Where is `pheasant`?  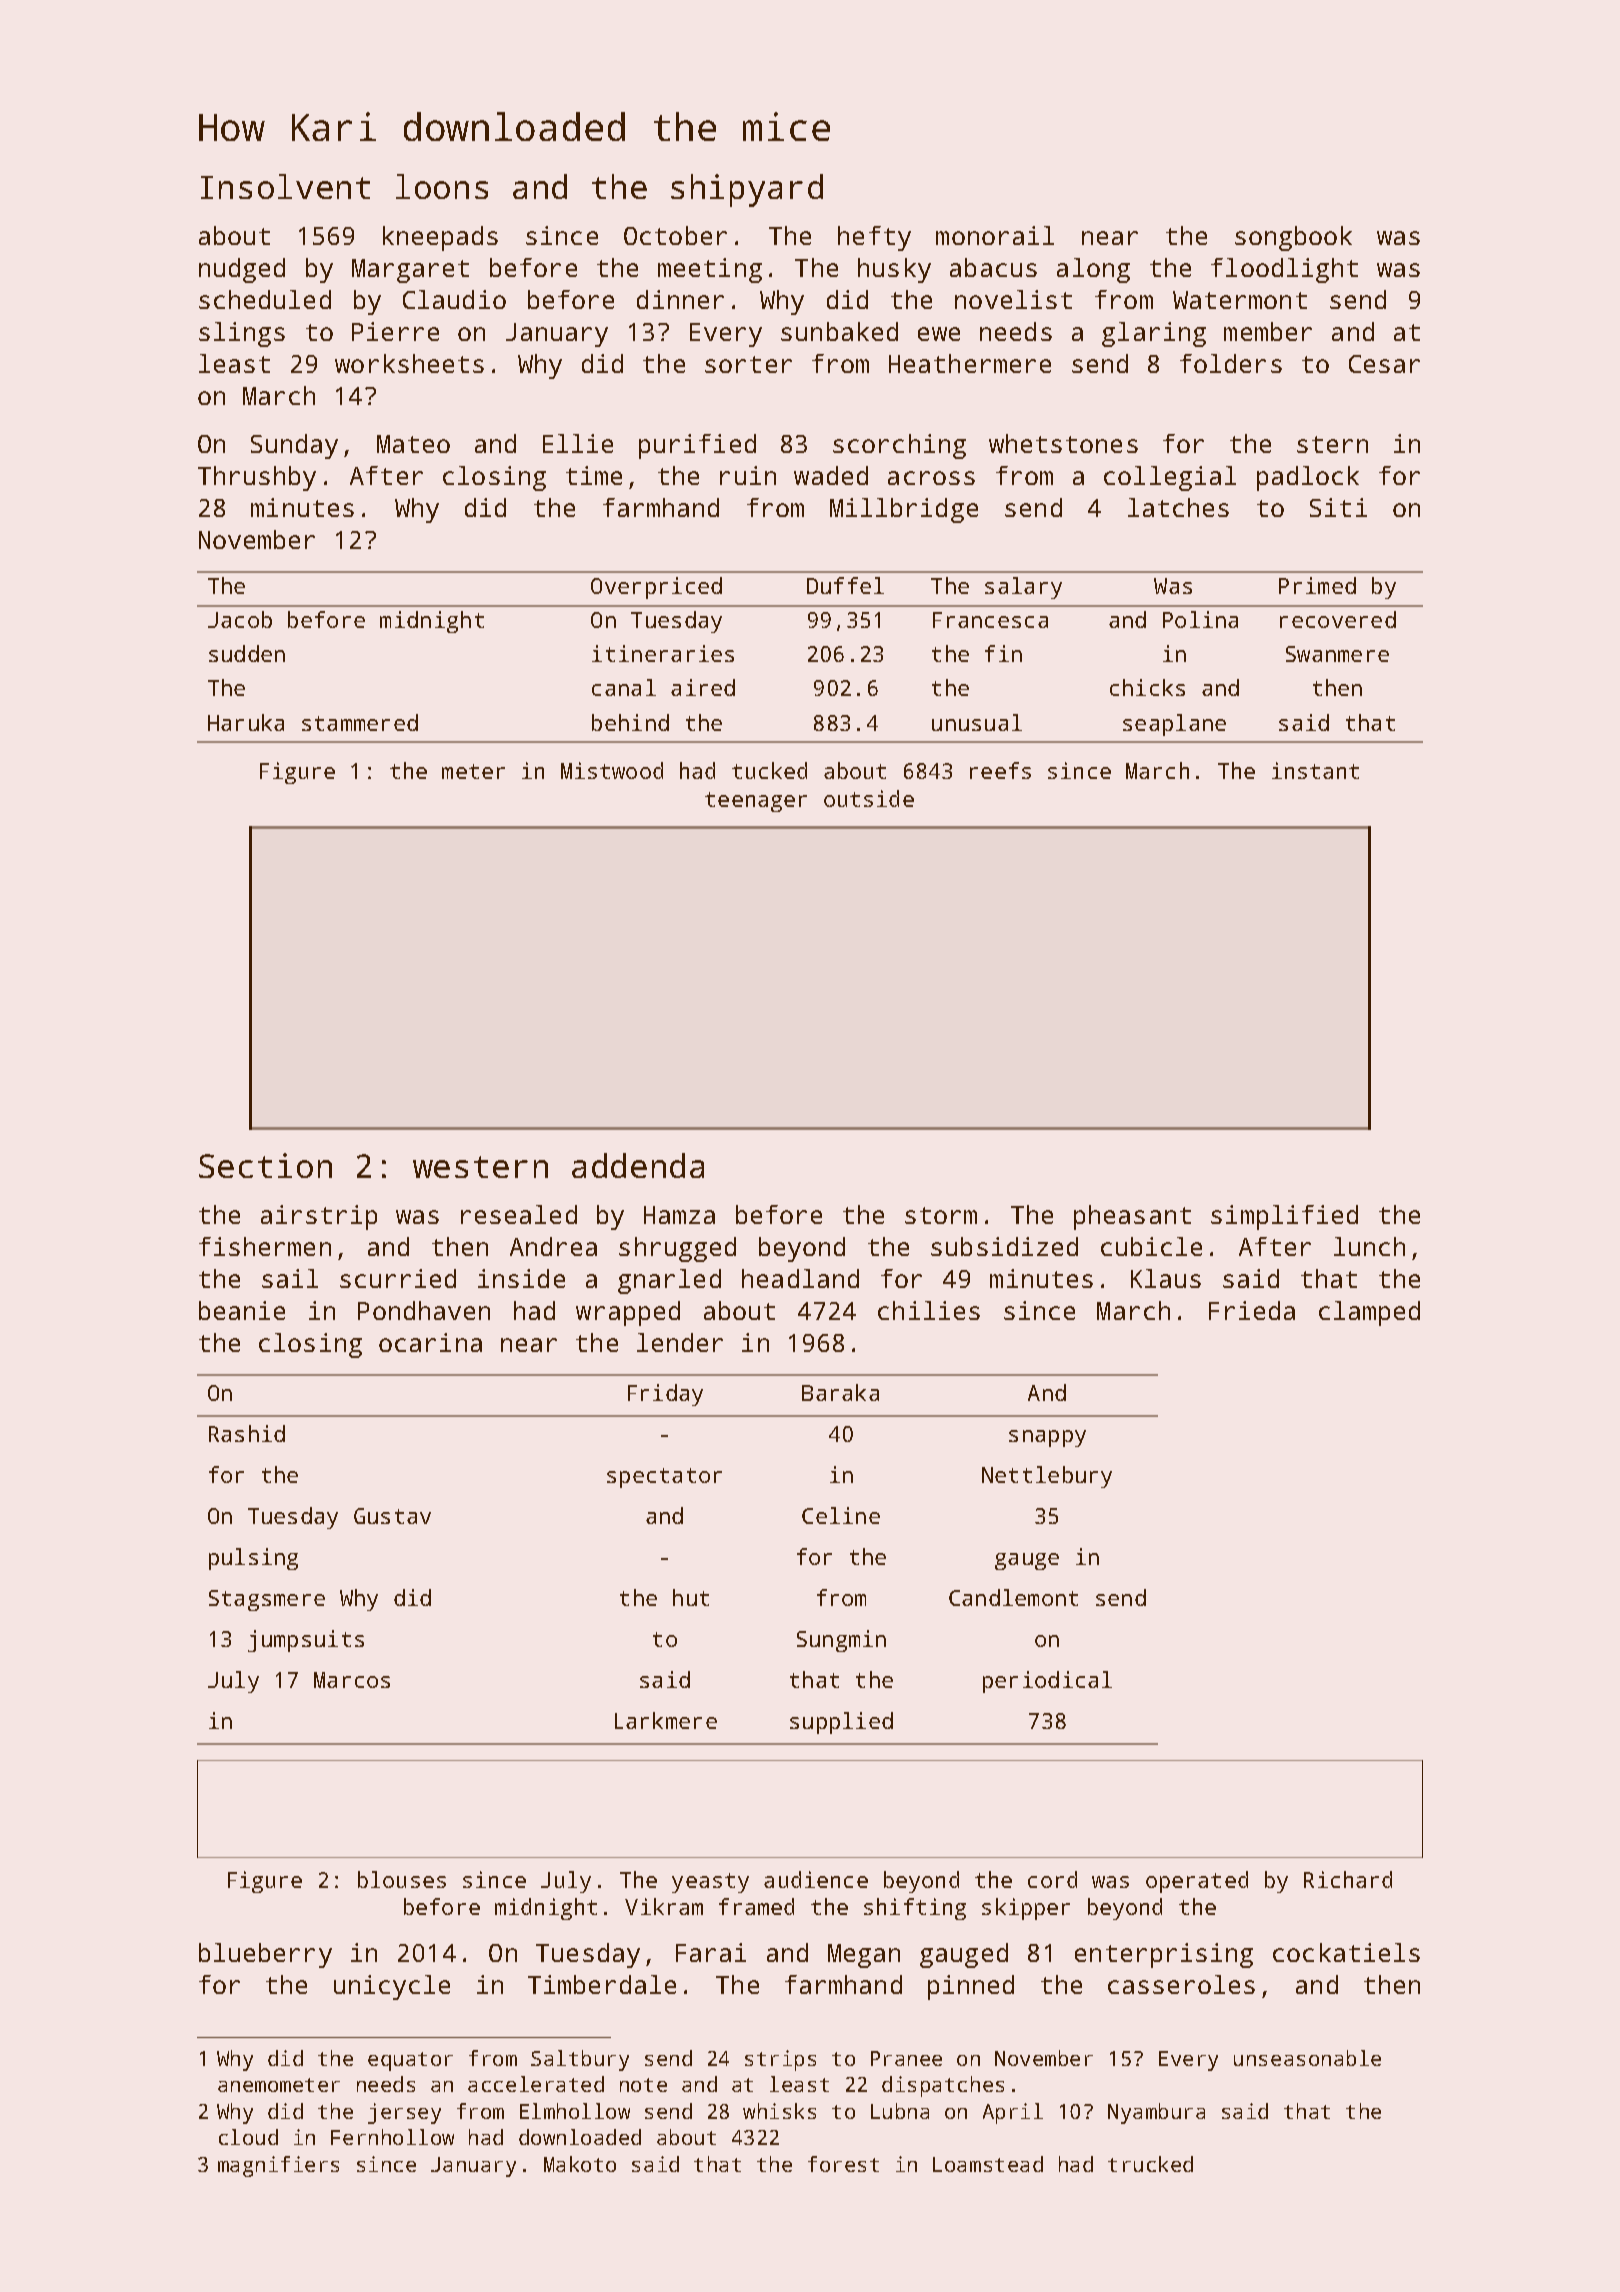
pheasant is located at coordinates (1132, 1217).
